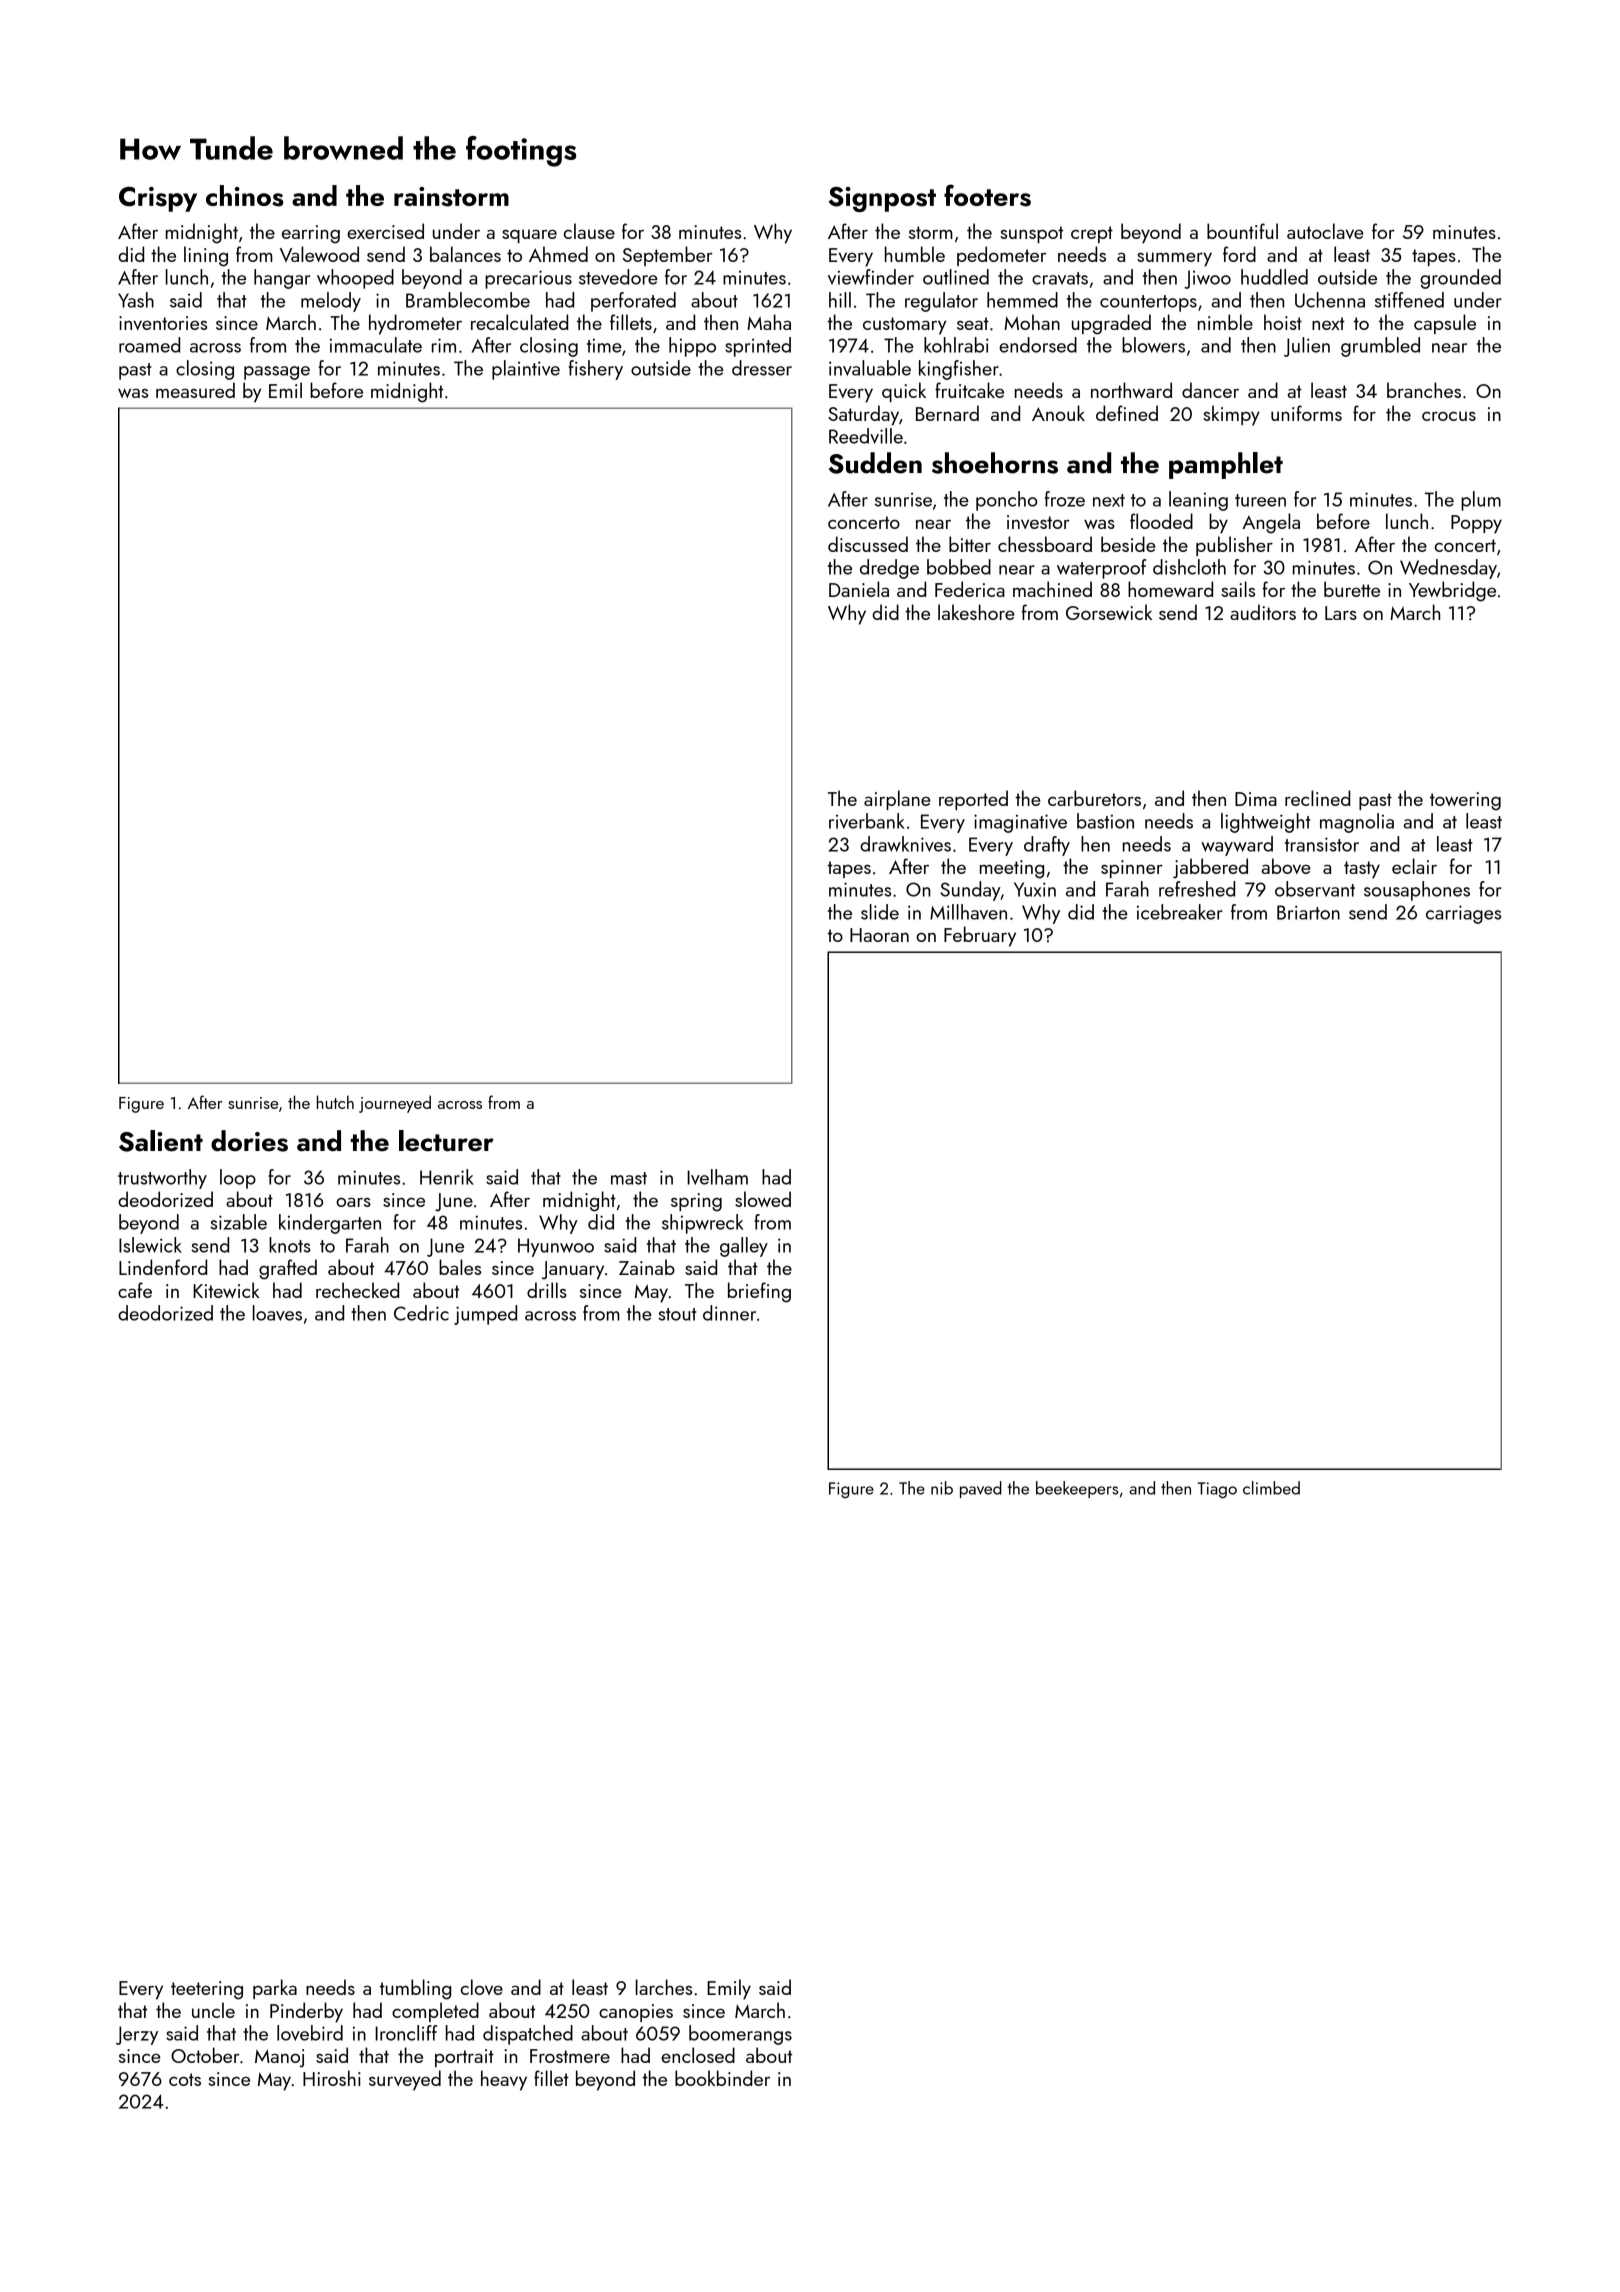 This screenshot has height=2292, width=1620. Describe the element at coordinates (335, 1102) in the screenshot. I see `hutch` at that location.
